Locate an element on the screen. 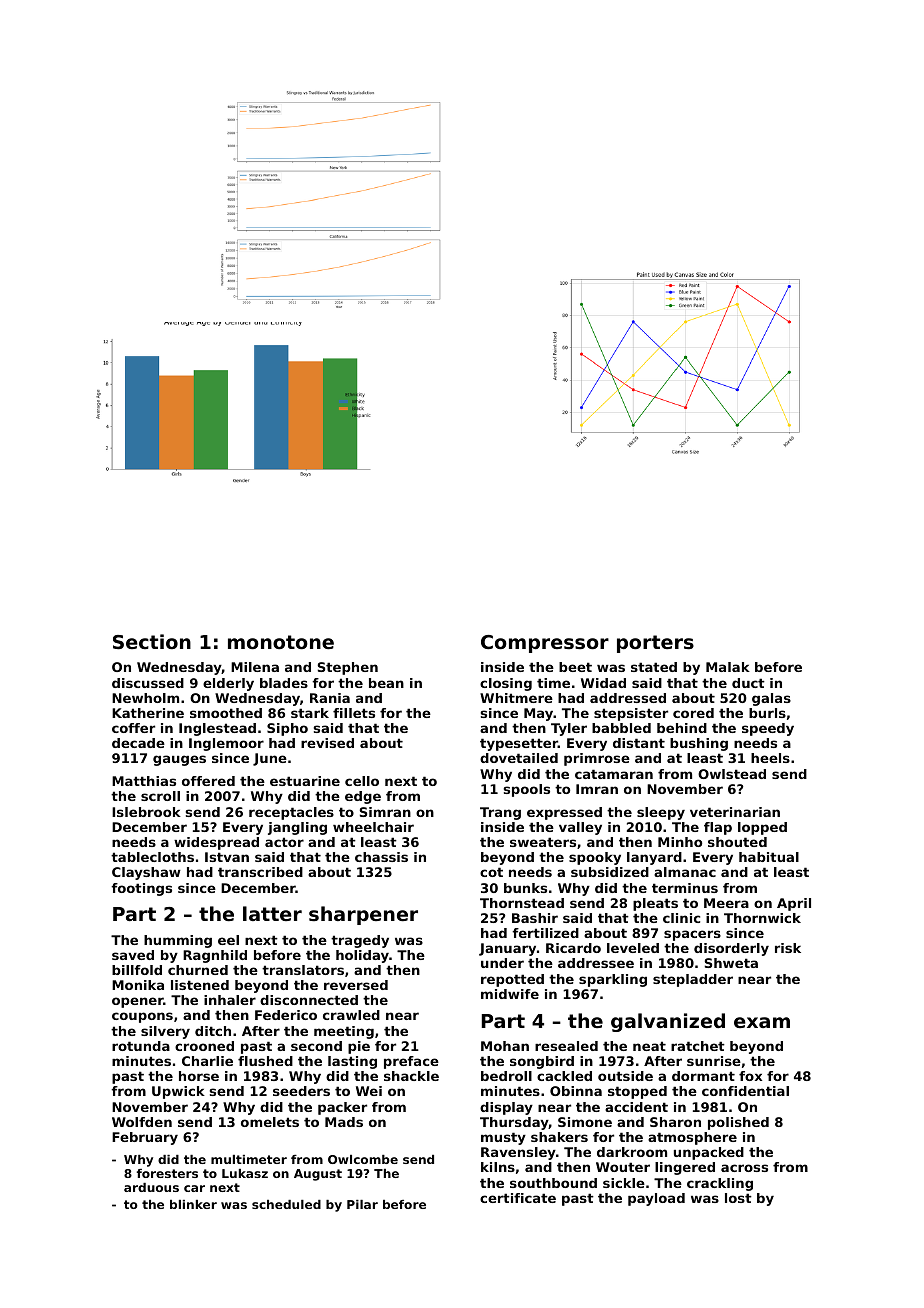  speedy is located at coordinates (768, 729).
